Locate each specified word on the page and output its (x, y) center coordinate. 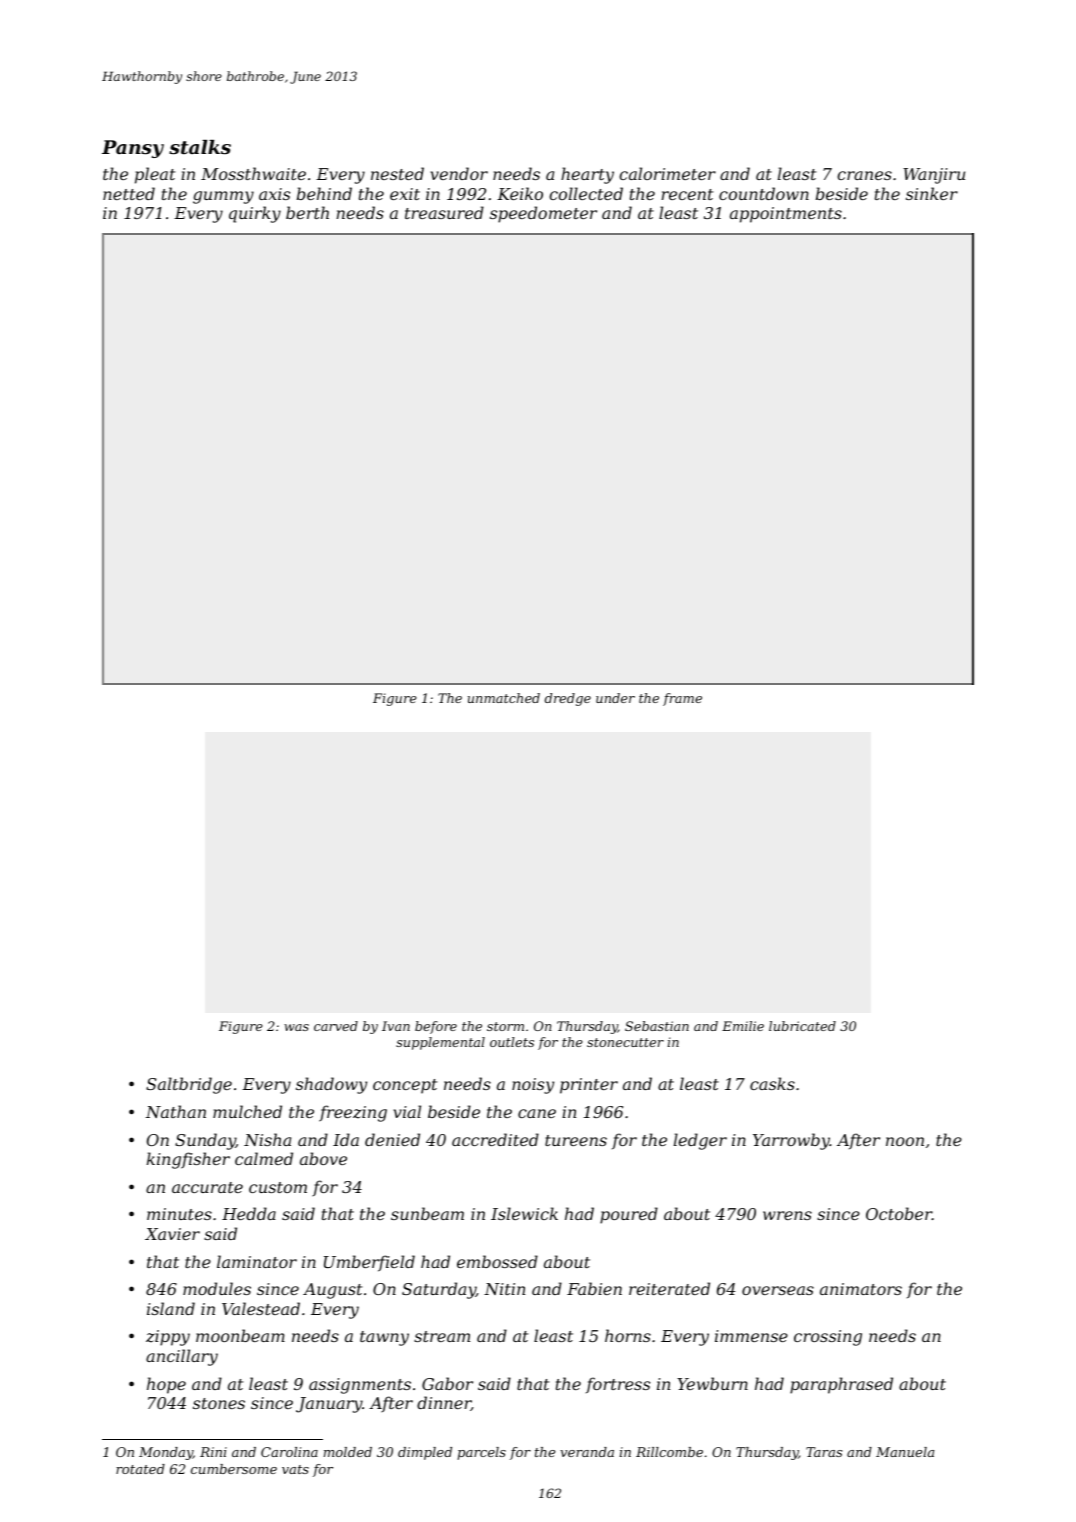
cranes (864, 175)
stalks (200, 147)
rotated (140, 1469)
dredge (568, 699)
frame (682, 699)
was (296, 1027)
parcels (481, 1453)
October (899, 1213)
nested (397, 173)
